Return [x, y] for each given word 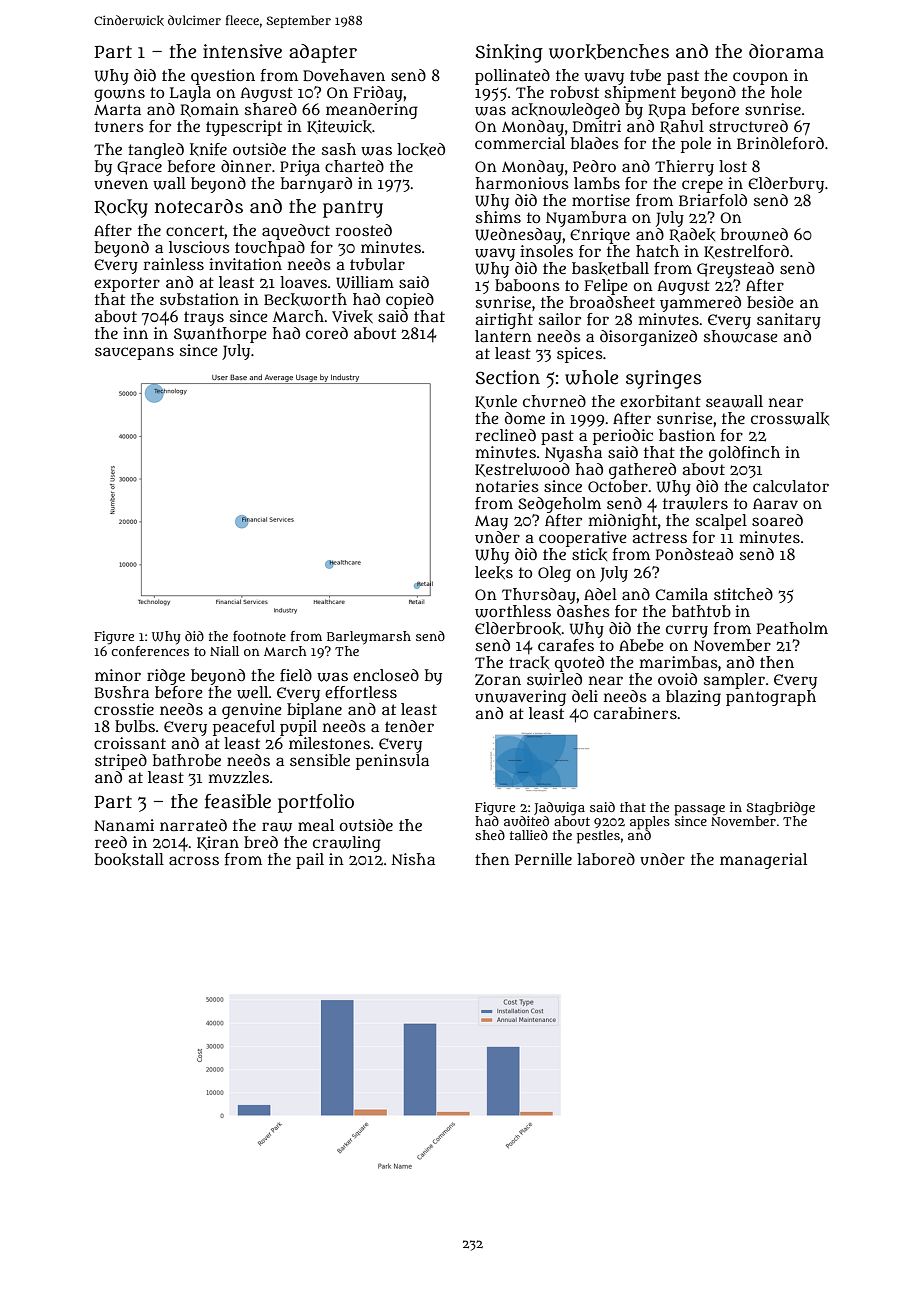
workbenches [609, 52]
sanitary [789, 321]
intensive [242, 51]
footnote [259, 636]
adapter [323, 53]
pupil [298, 728]
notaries [507, 486]
